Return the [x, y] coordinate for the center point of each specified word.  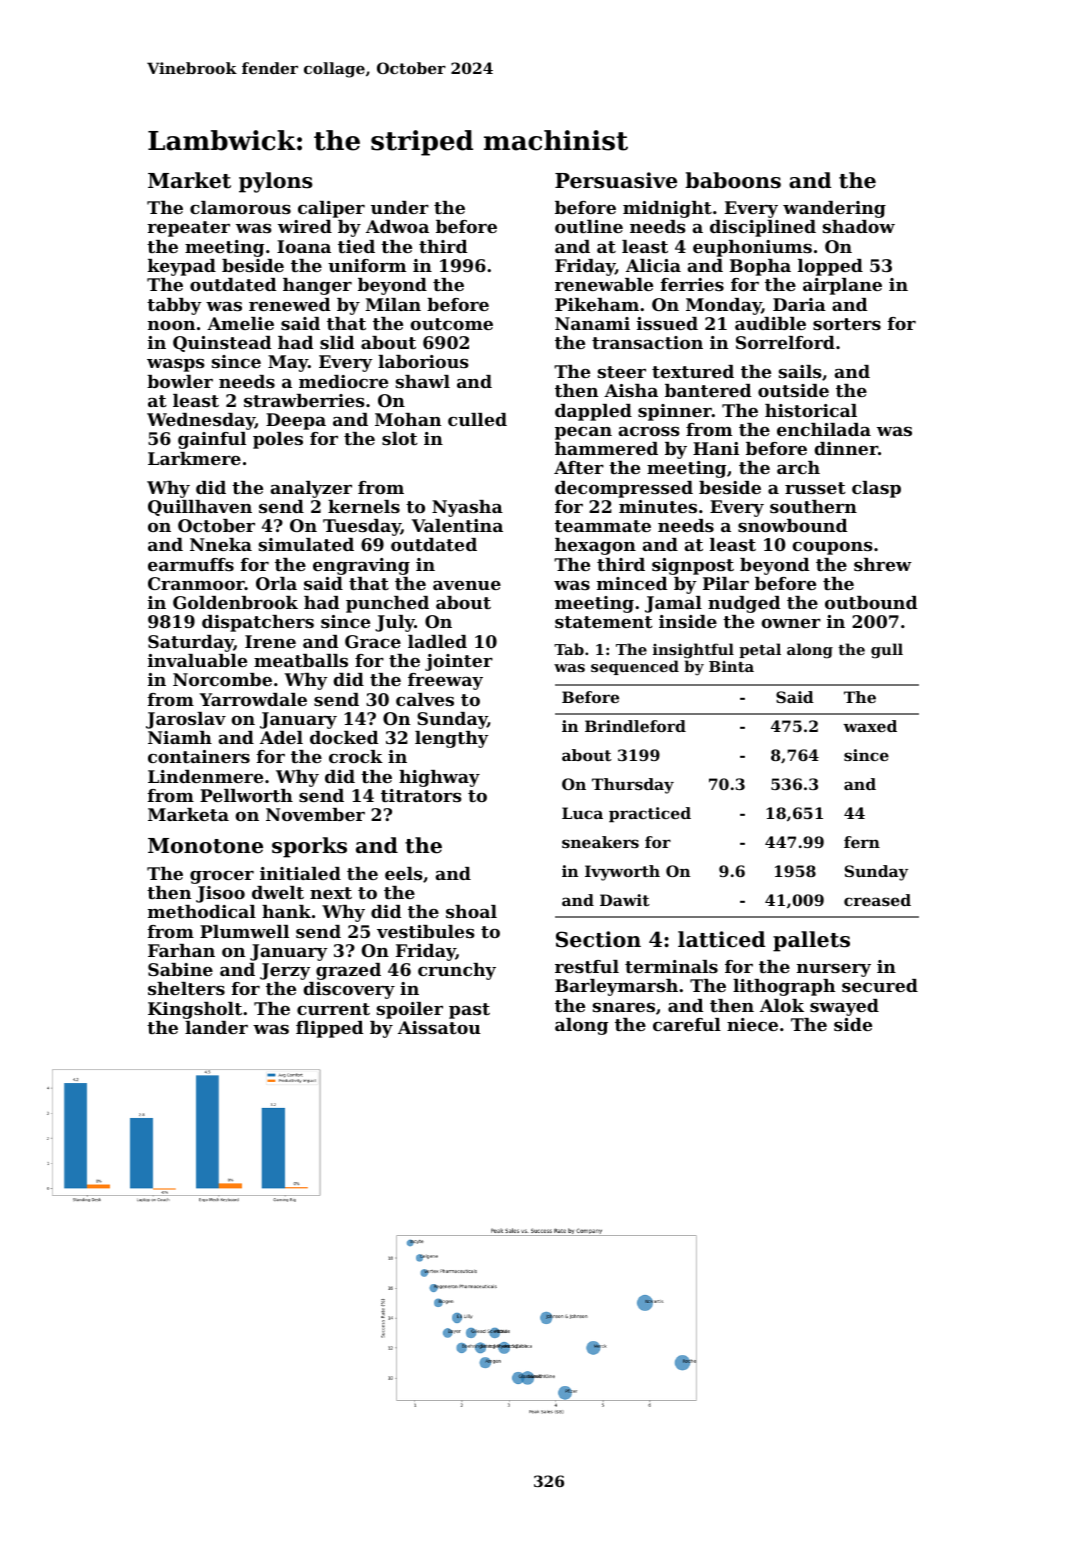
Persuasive [616, 180]
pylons [275, 182]
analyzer [311, 489]
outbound [871, 602]
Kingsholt [195, 1010]
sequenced [635, 667]
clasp [876, 489]
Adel [281, 737]
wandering [834, 209]
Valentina [457, 525]
